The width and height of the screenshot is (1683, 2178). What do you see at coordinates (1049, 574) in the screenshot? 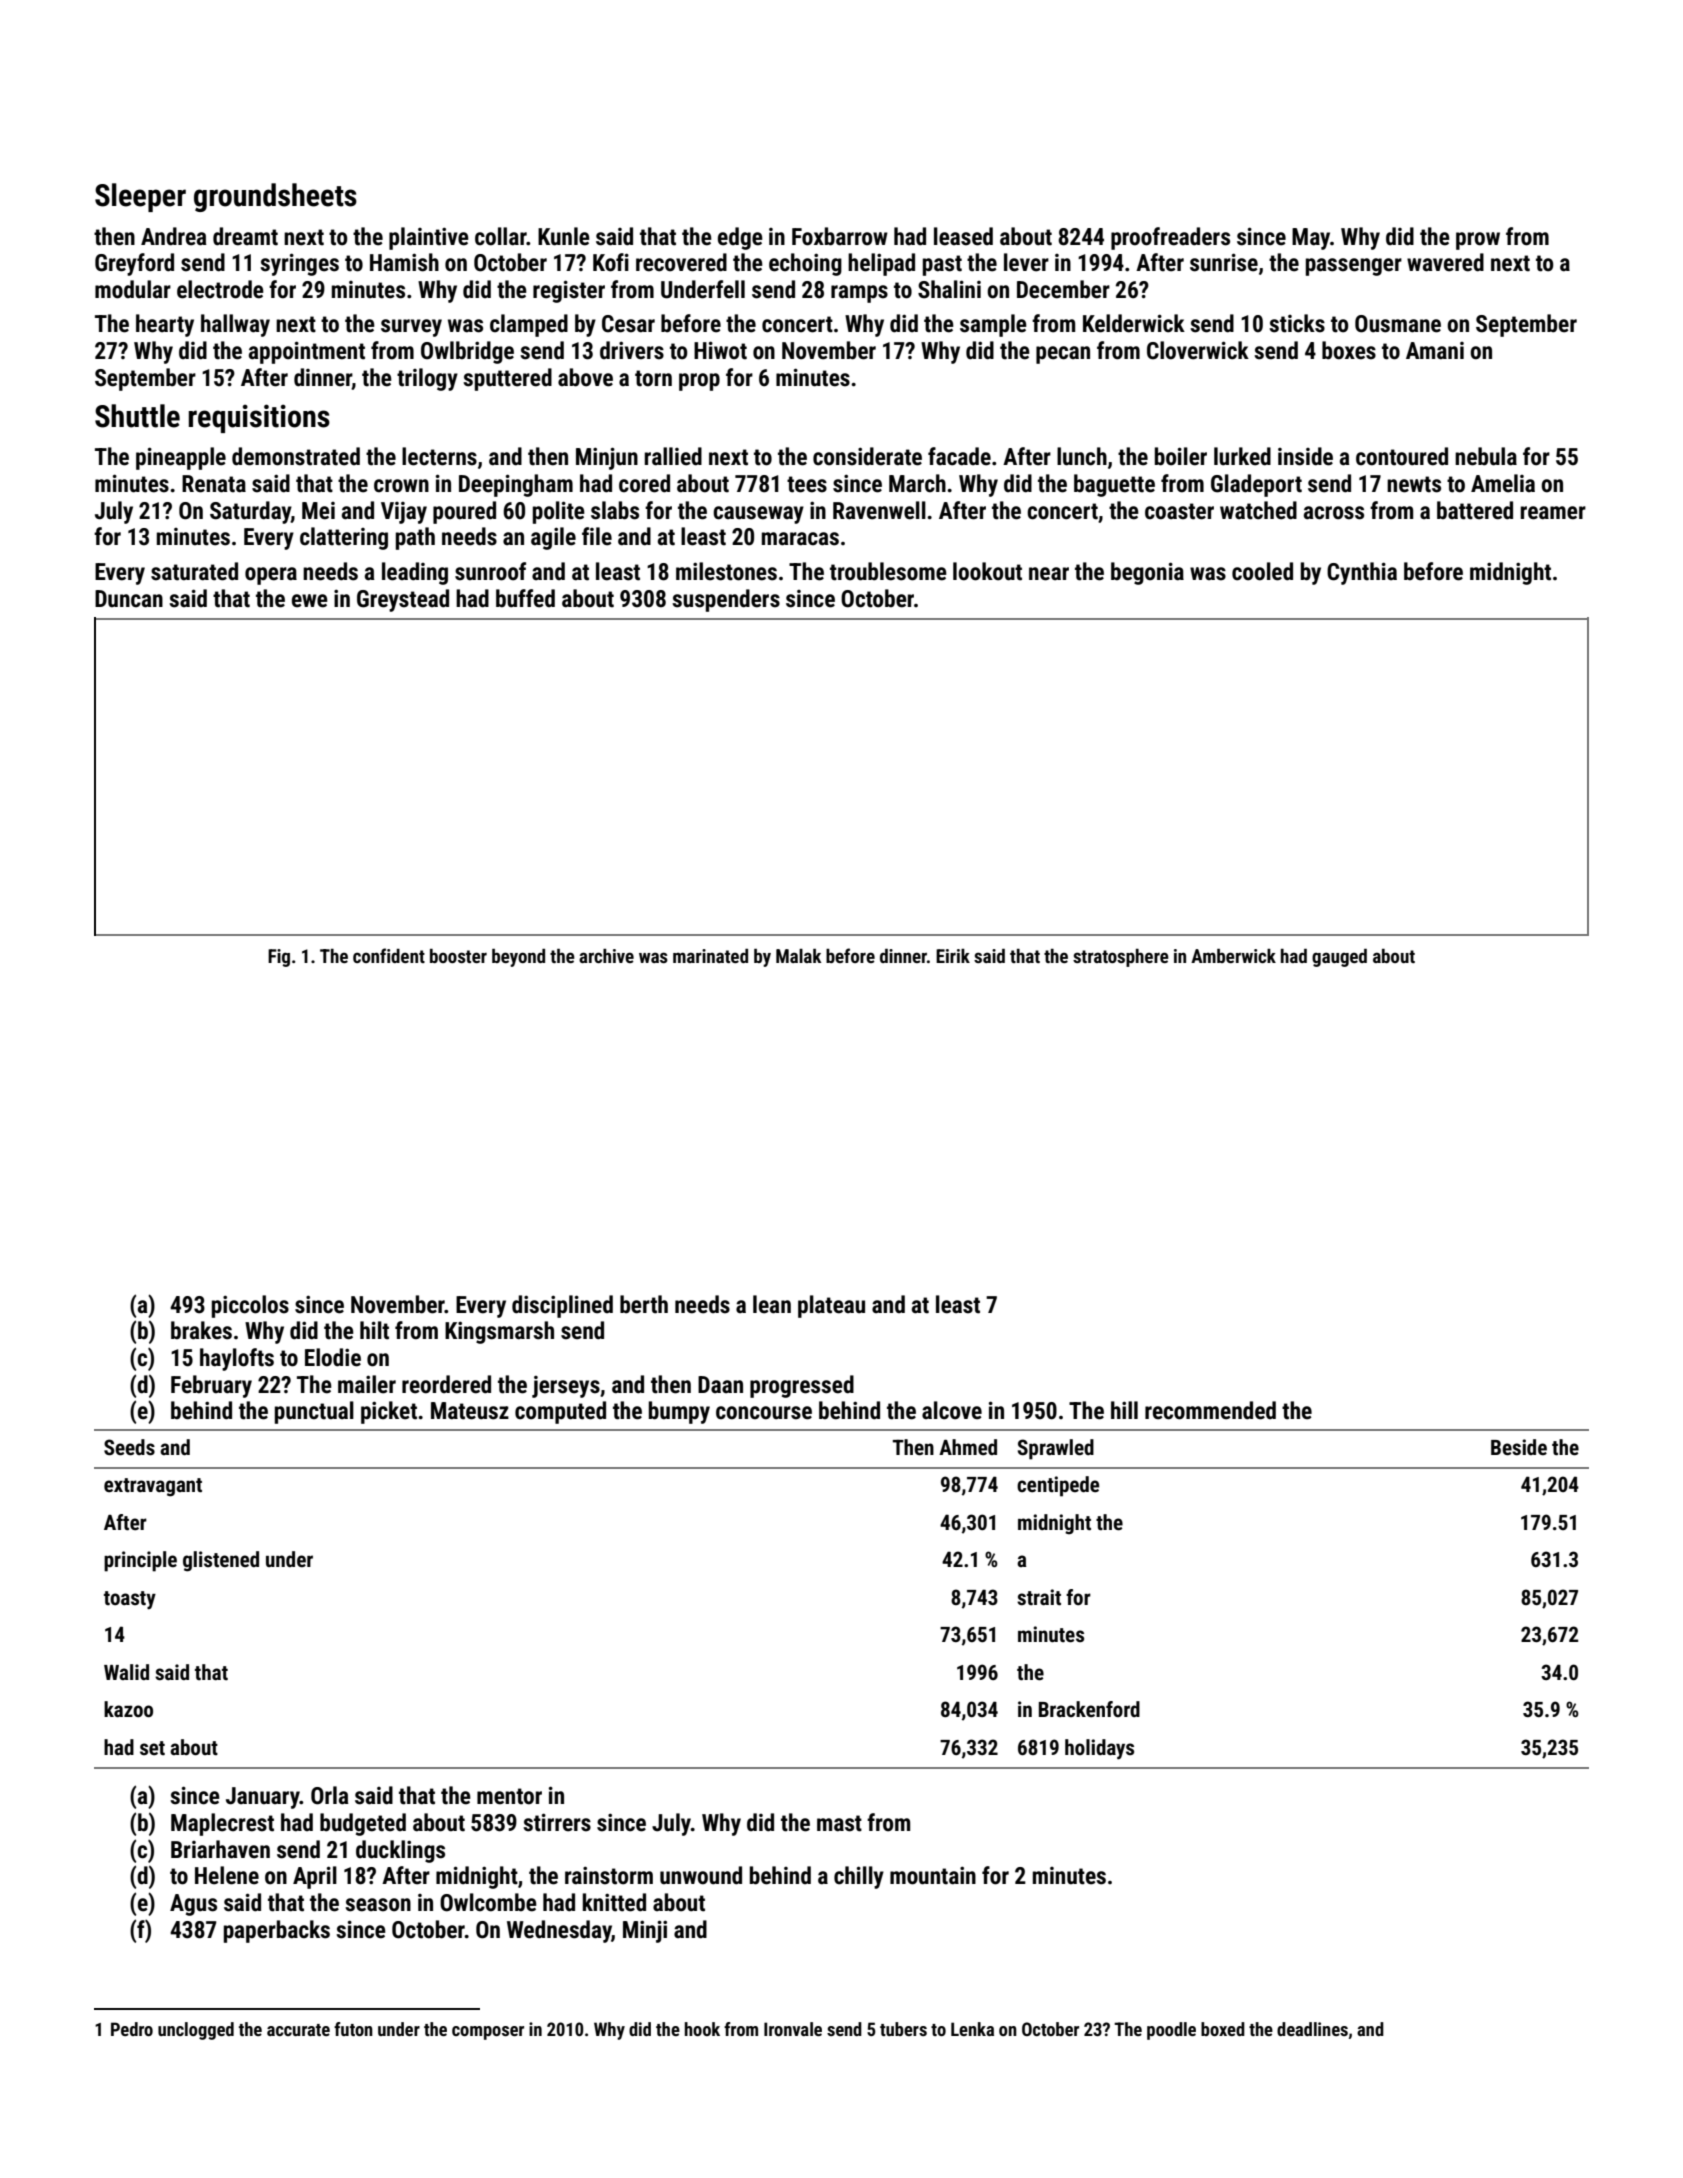
I see `near` at bounding box center [1049, 574].
